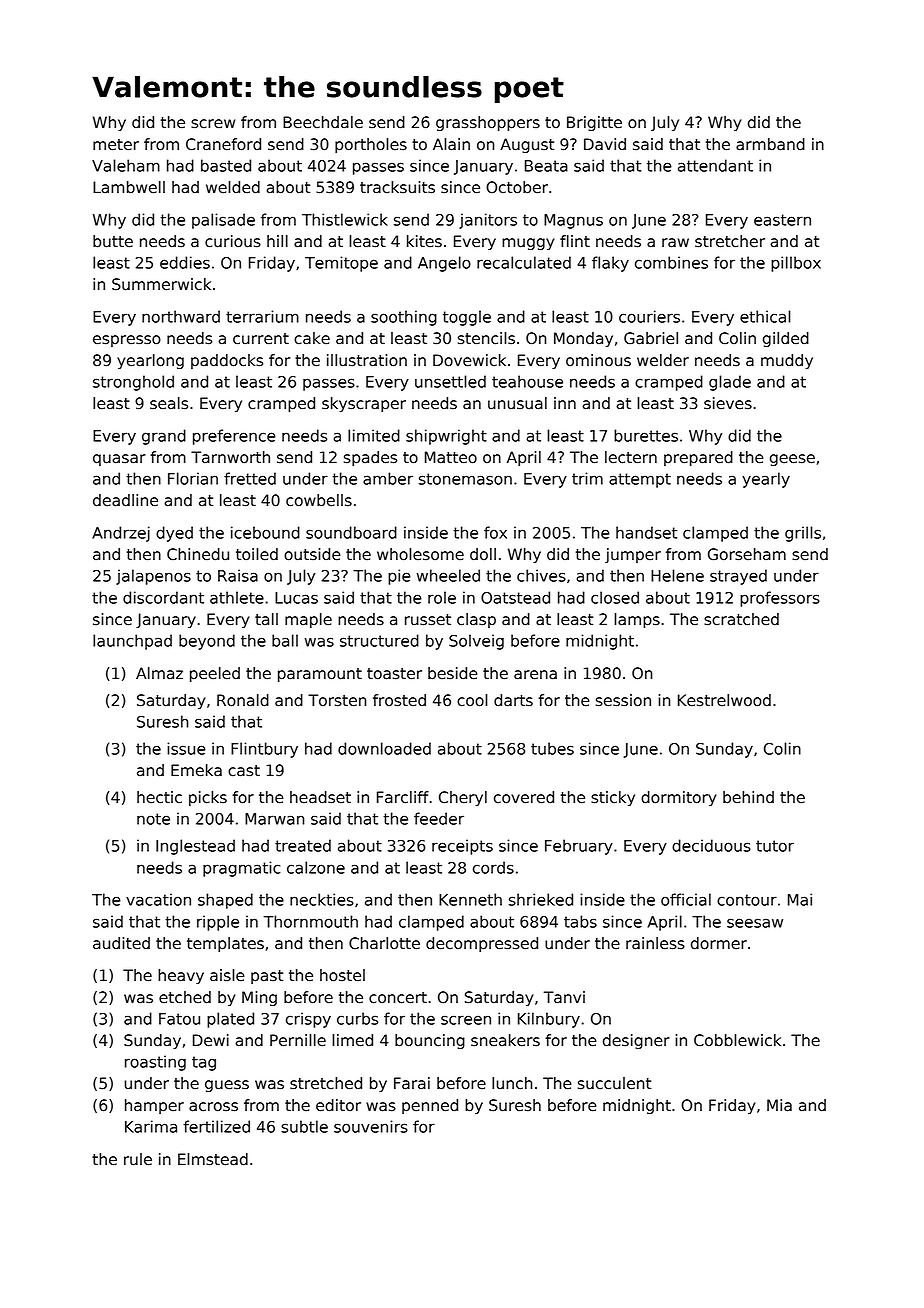  Describe the element at coordinates (779, 1105) in the screenshot. I see `Mia` at that location.
